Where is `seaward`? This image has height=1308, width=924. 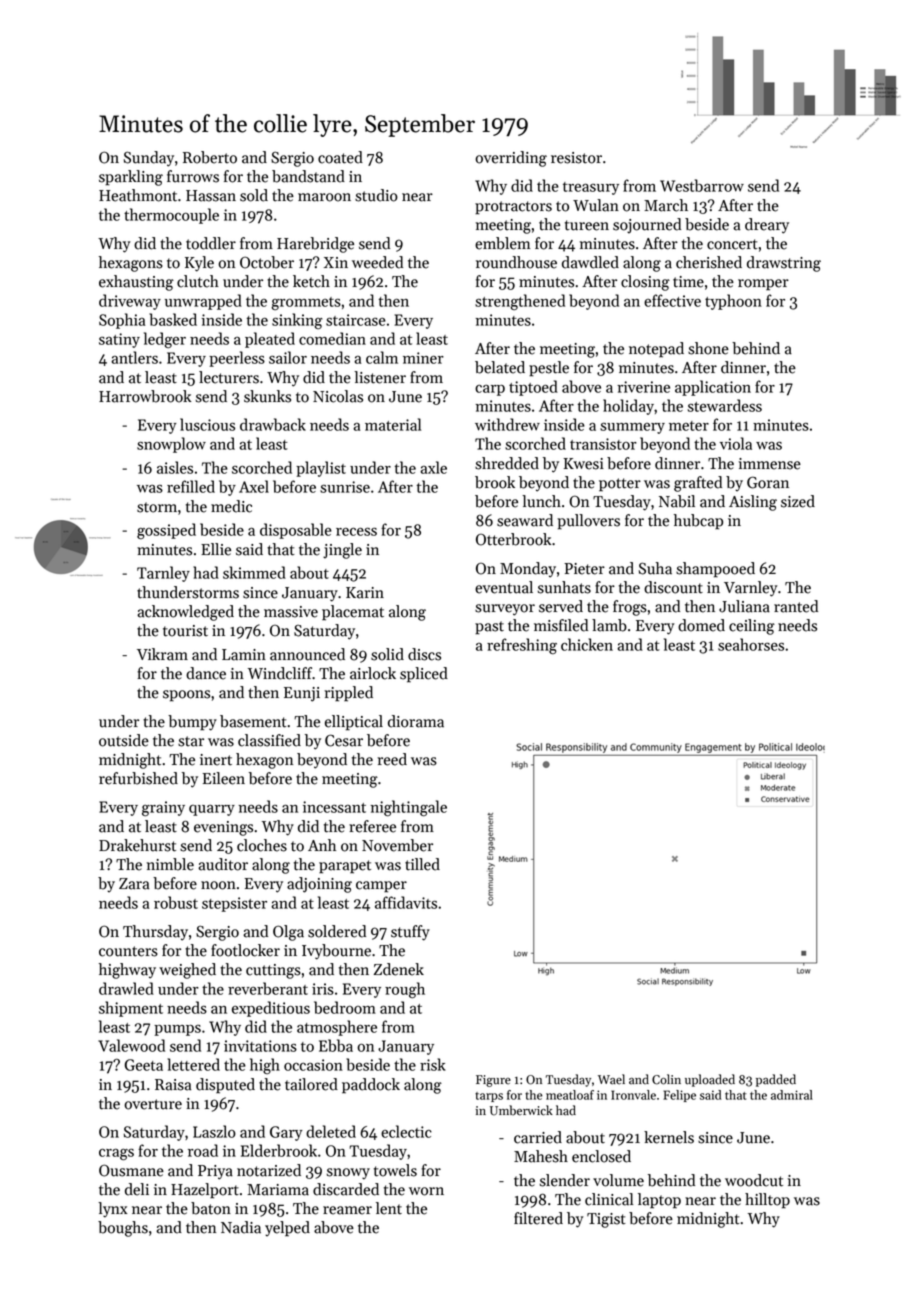 seaward is located at coordinates (525, 520).
